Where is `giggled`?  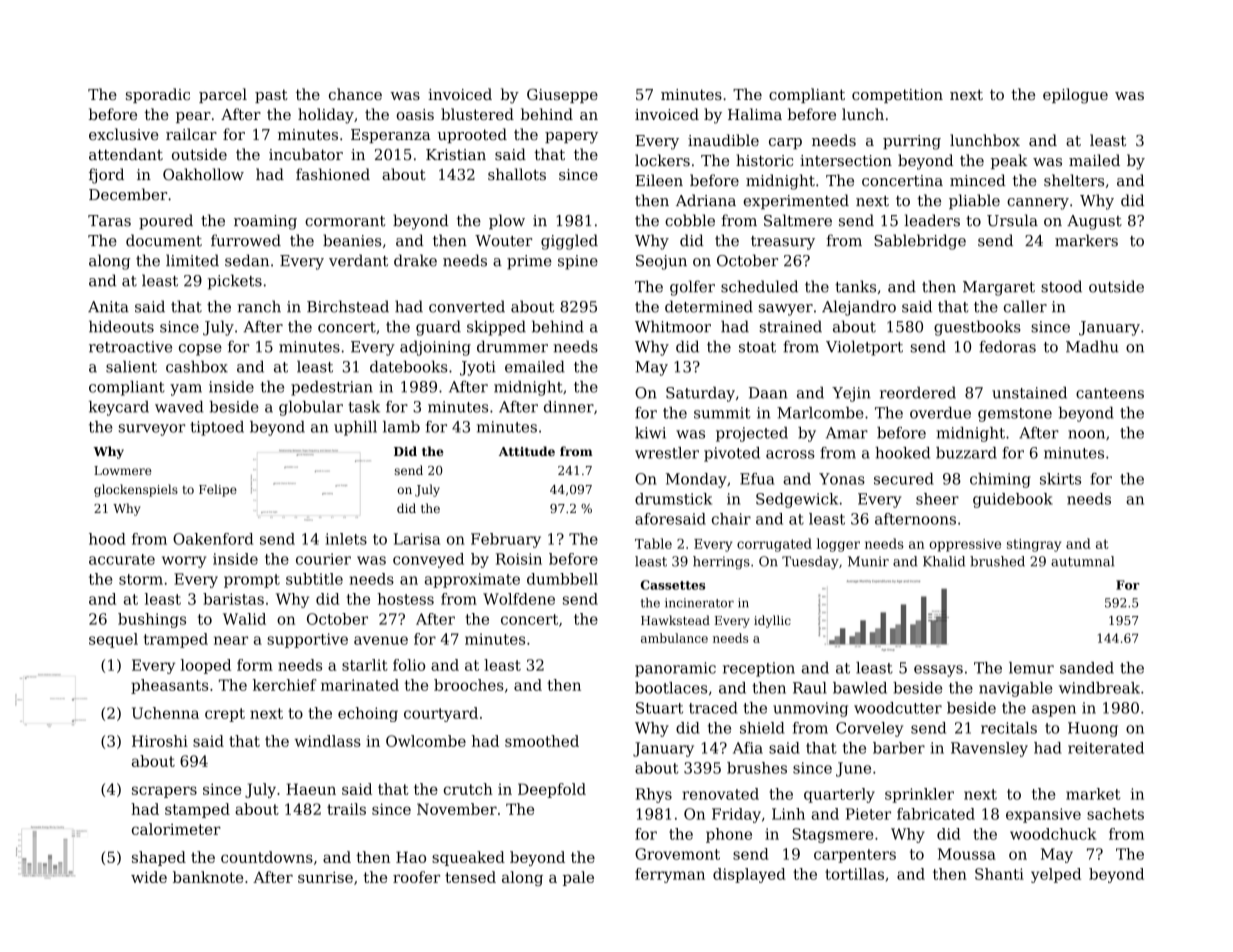 giggled is located at coordinates (569, 242).
